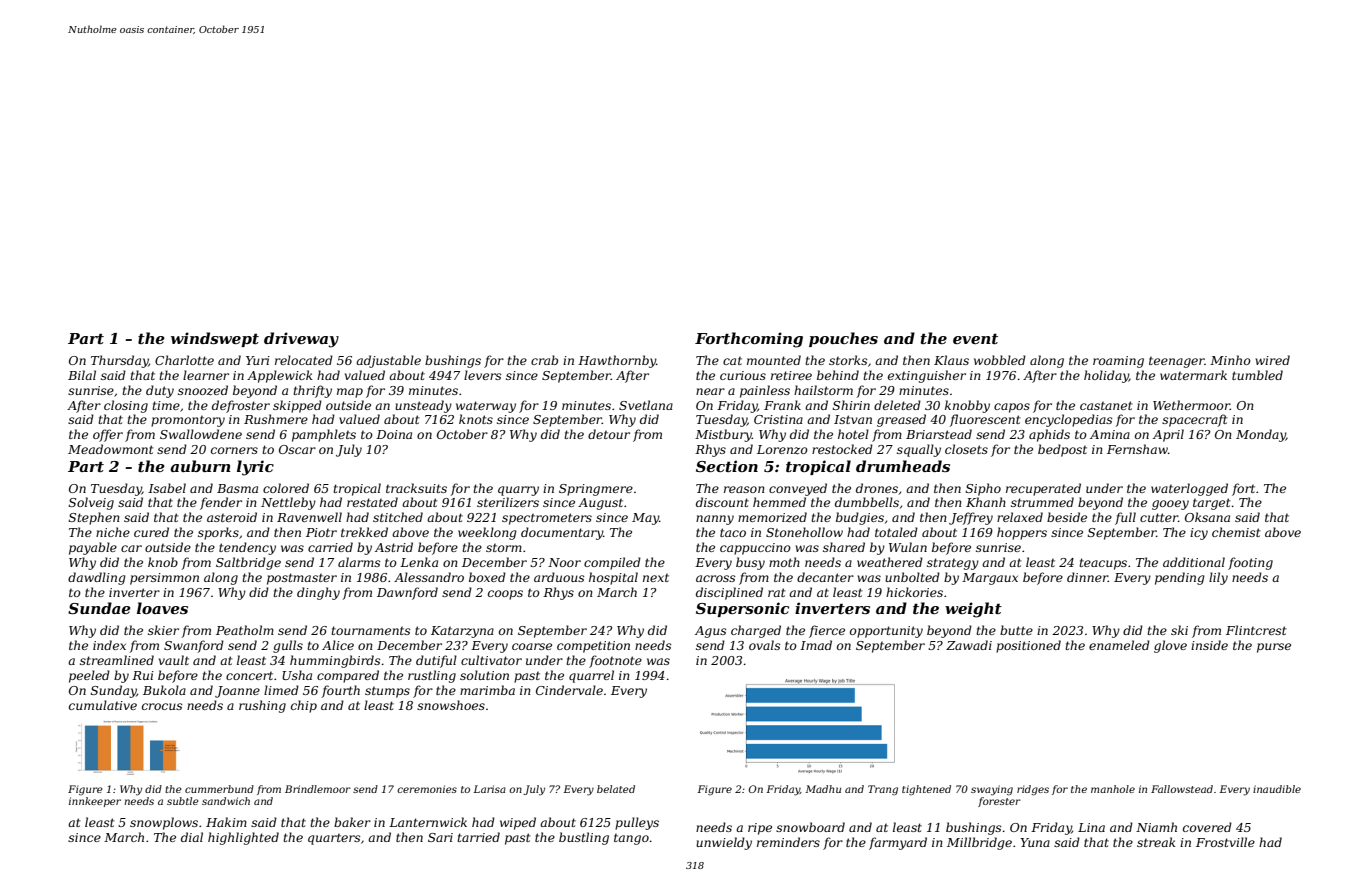  What do you see at coordinates (596, 490) in the page?
I see `Springmere` at bounding box center [596, 490].
